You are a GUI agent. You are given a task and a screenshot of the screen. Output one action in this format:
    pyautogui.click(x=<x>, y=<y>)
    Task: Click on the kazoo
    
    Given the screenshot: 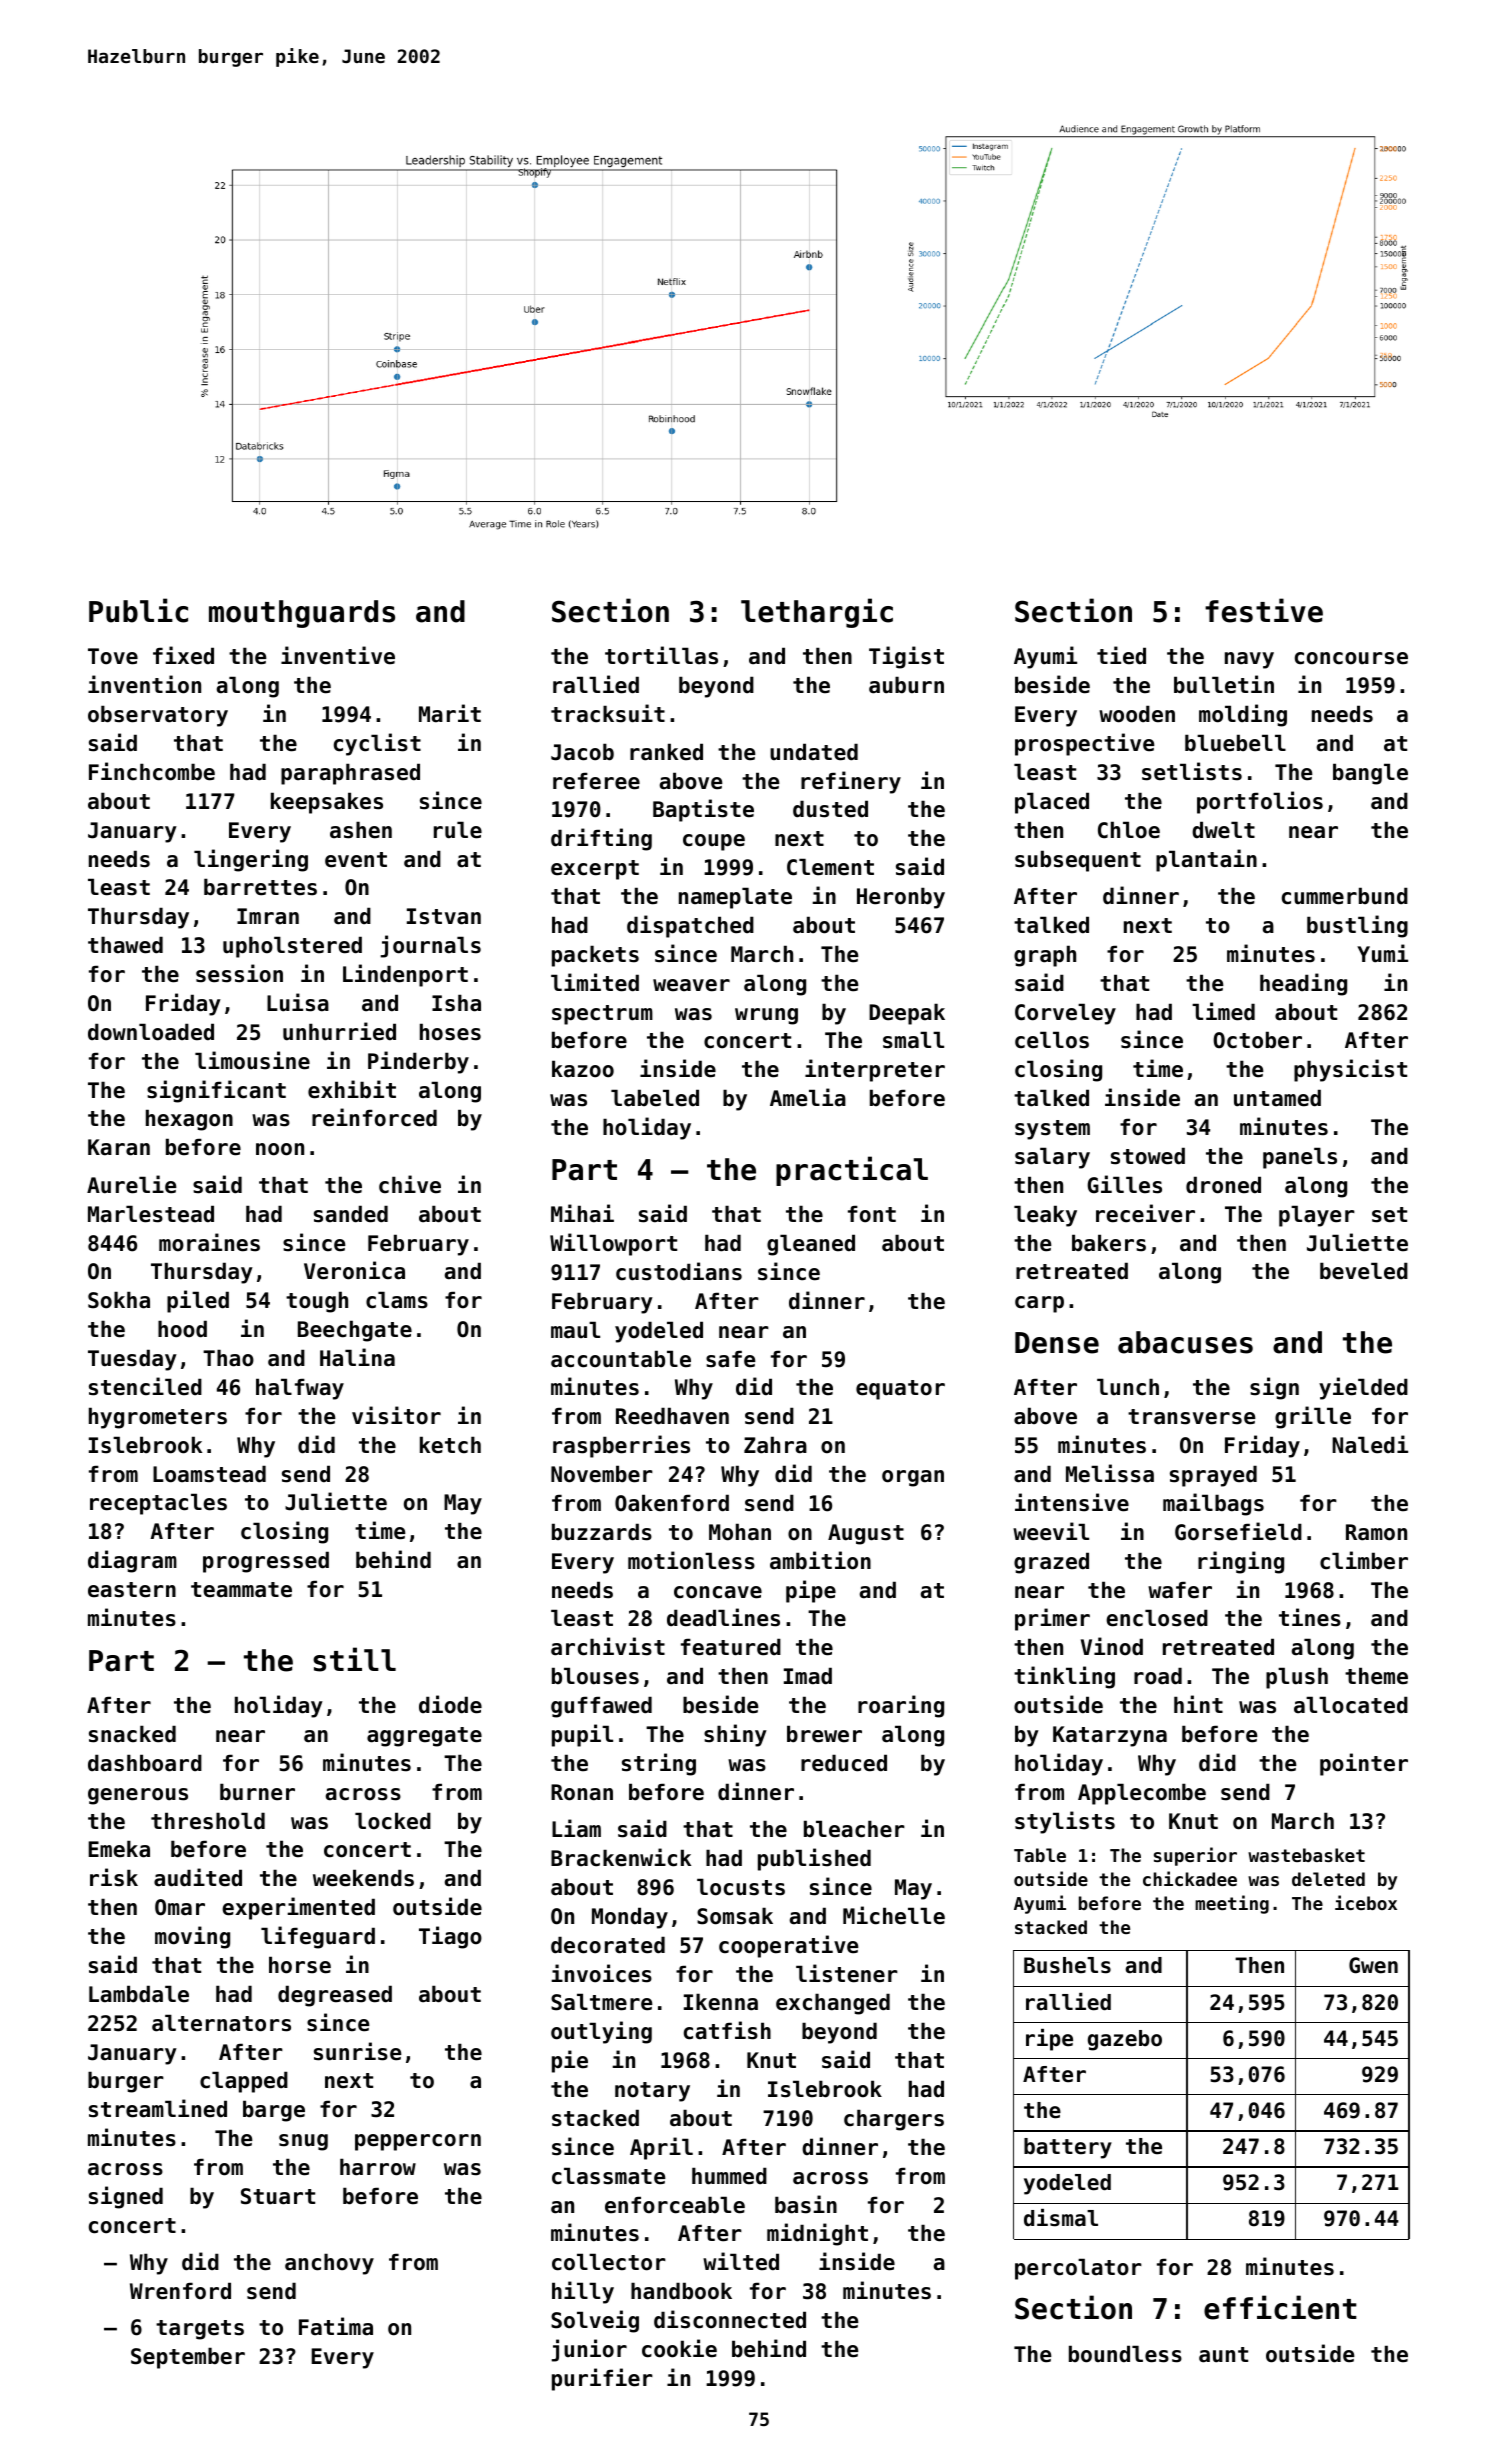 What is the action you would take?
    pyautogui.click(x=583, y=1069)
